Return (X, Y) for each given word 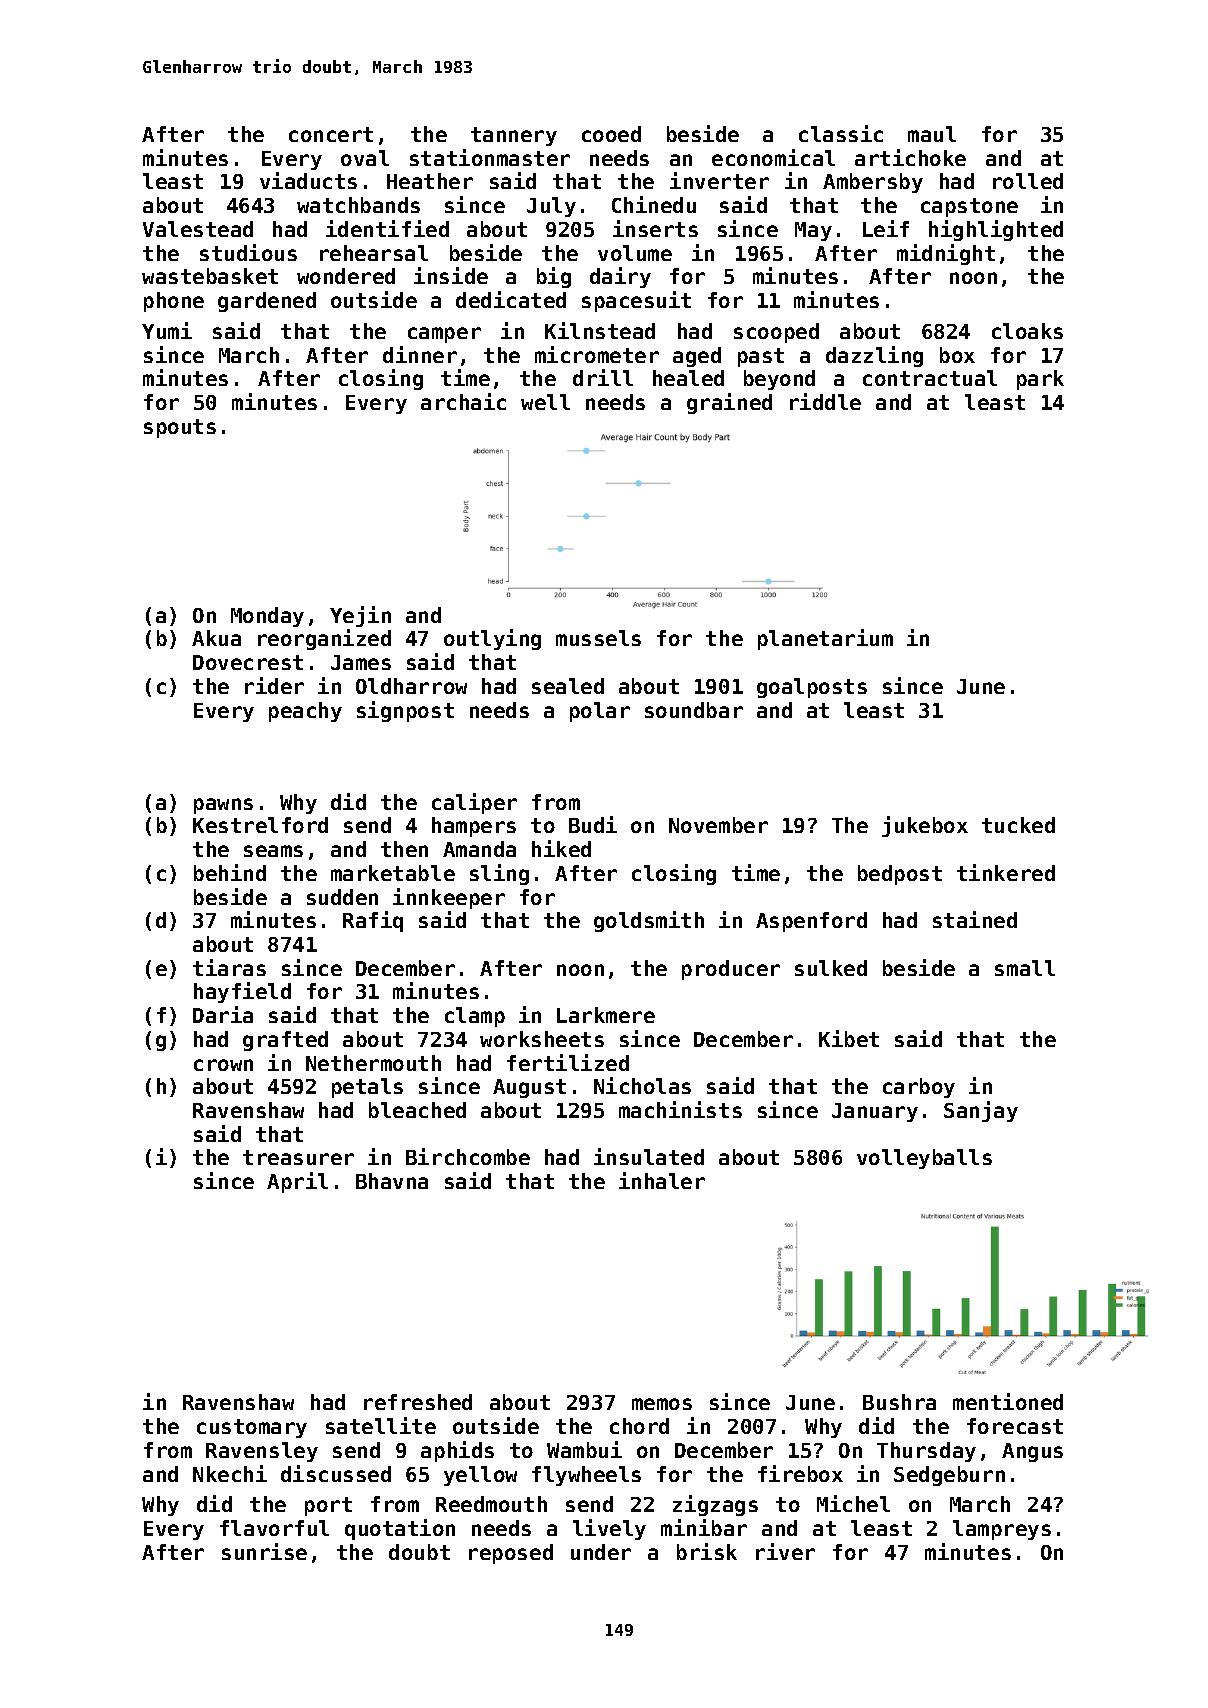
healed (688, 378)
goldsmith (649, 921)
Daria (223, 1014)
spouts (180, 428)
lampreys (1002, 1530)
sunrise (264, 1551)
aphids (457, 1451)
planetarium (825, 639)
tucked (1018, 825)
